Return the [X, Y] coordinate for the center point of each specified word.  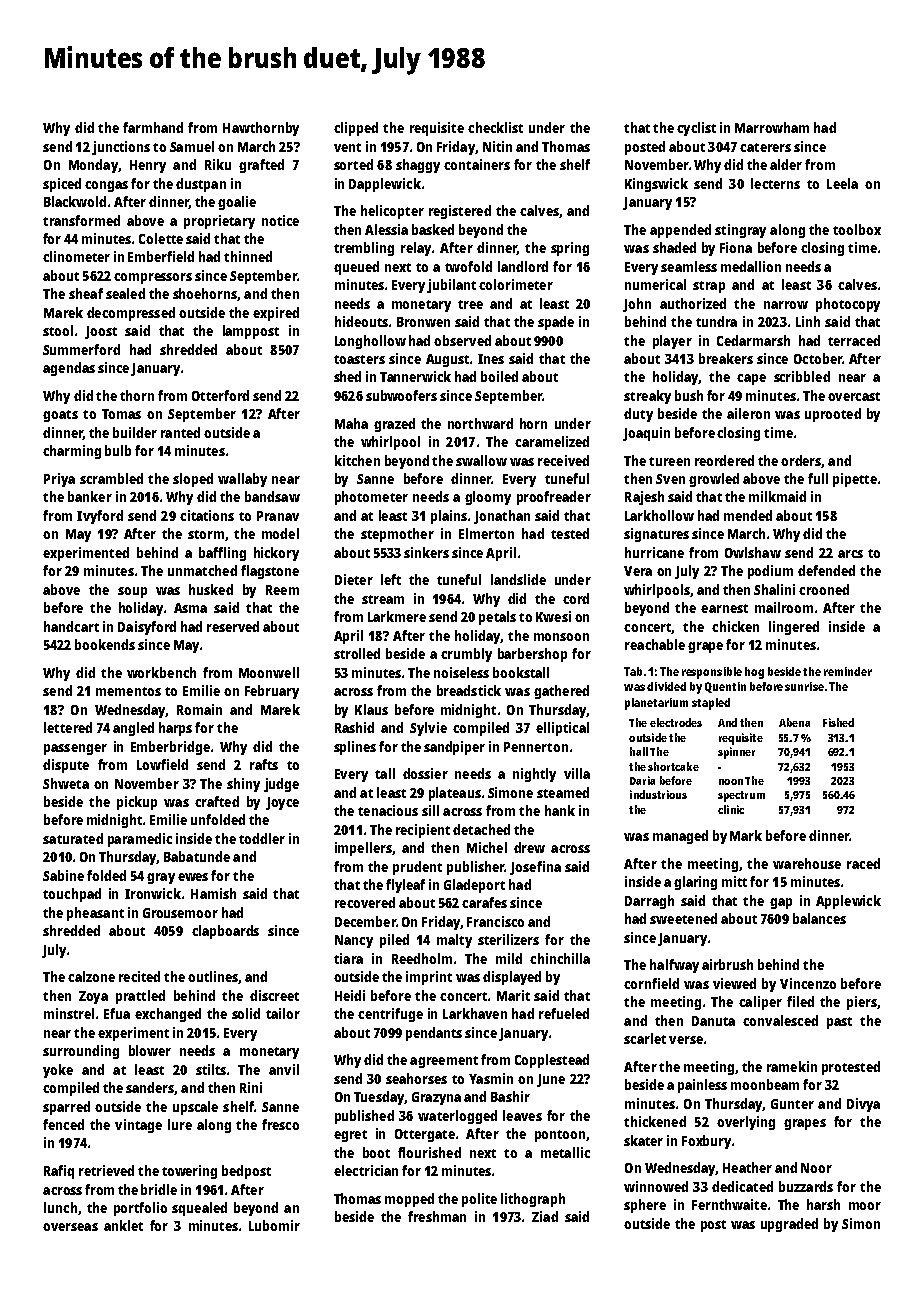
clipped [356, 129]
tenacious [388, 810]
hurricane [654, 552]
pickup [137, 803]
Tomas [121, 414]
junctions [121, 148]
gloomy [488, 498]
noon [731, 782]
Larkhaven [475, 1013]
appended [680, 231]
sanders [150, 1088]
